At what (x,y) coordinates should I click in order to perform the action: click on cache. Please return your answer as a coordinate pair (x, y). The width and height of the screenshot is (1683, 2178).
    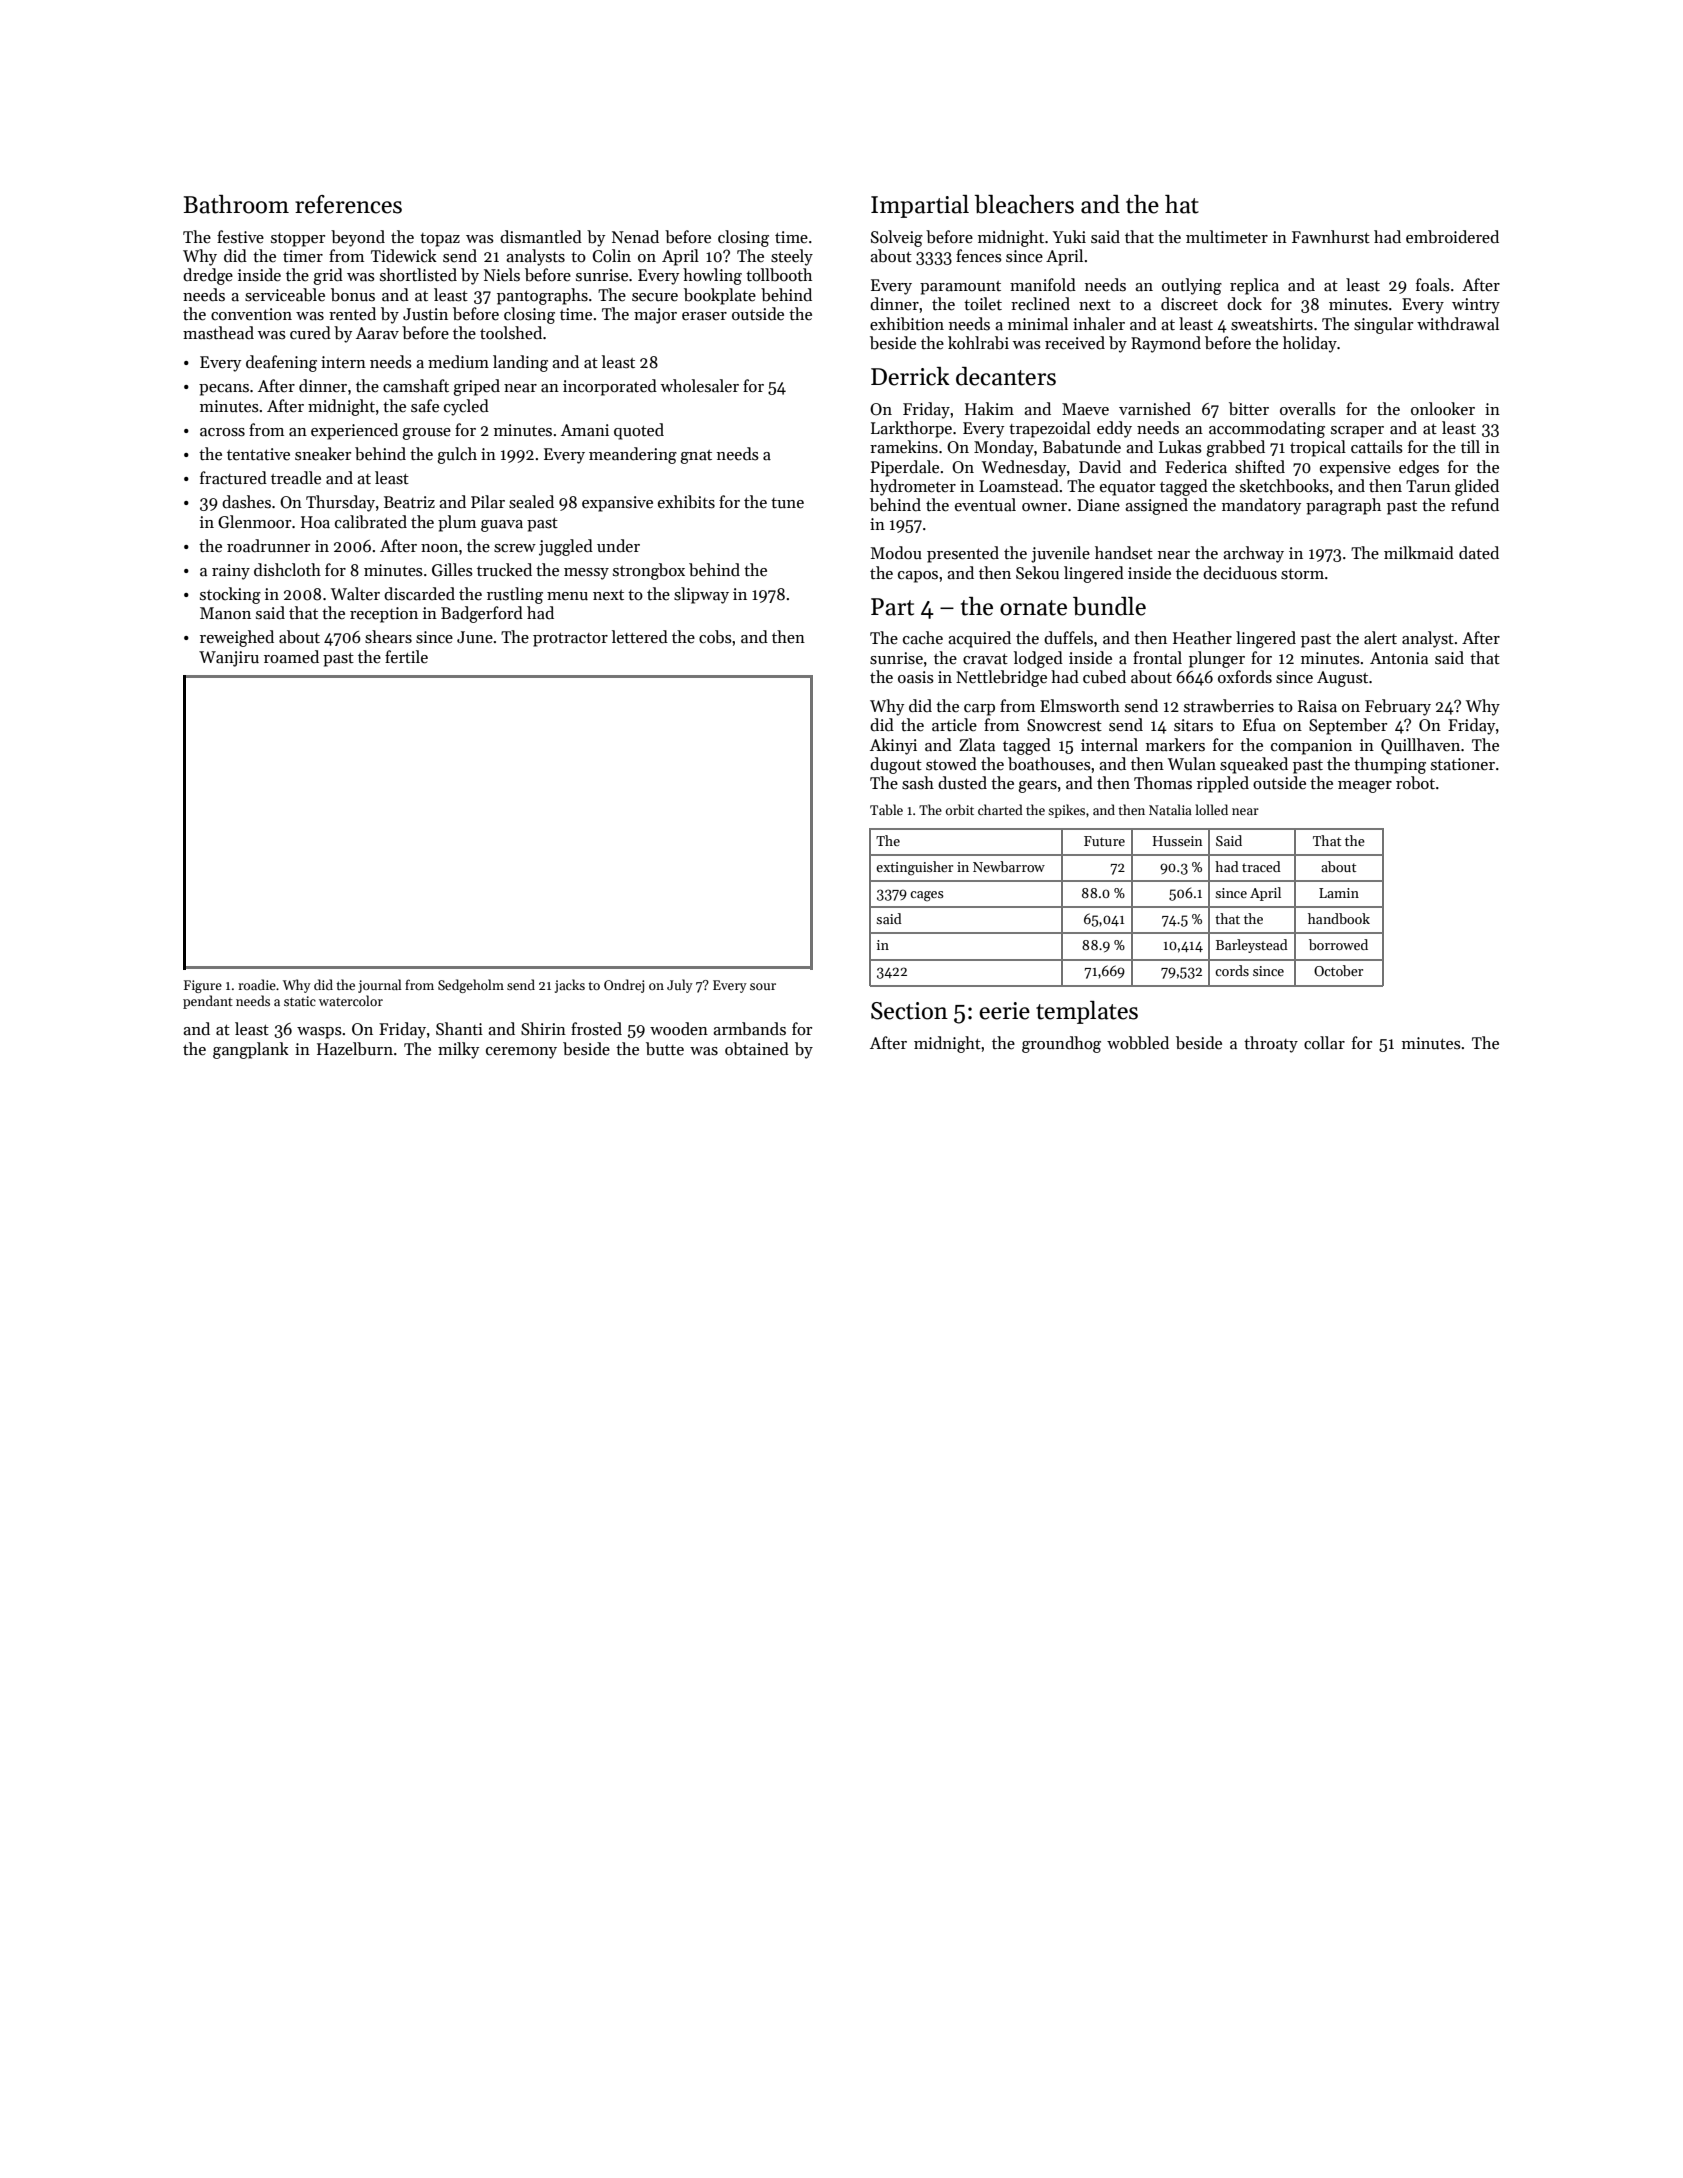
    Looking at the image, I should click on (923, 638).
